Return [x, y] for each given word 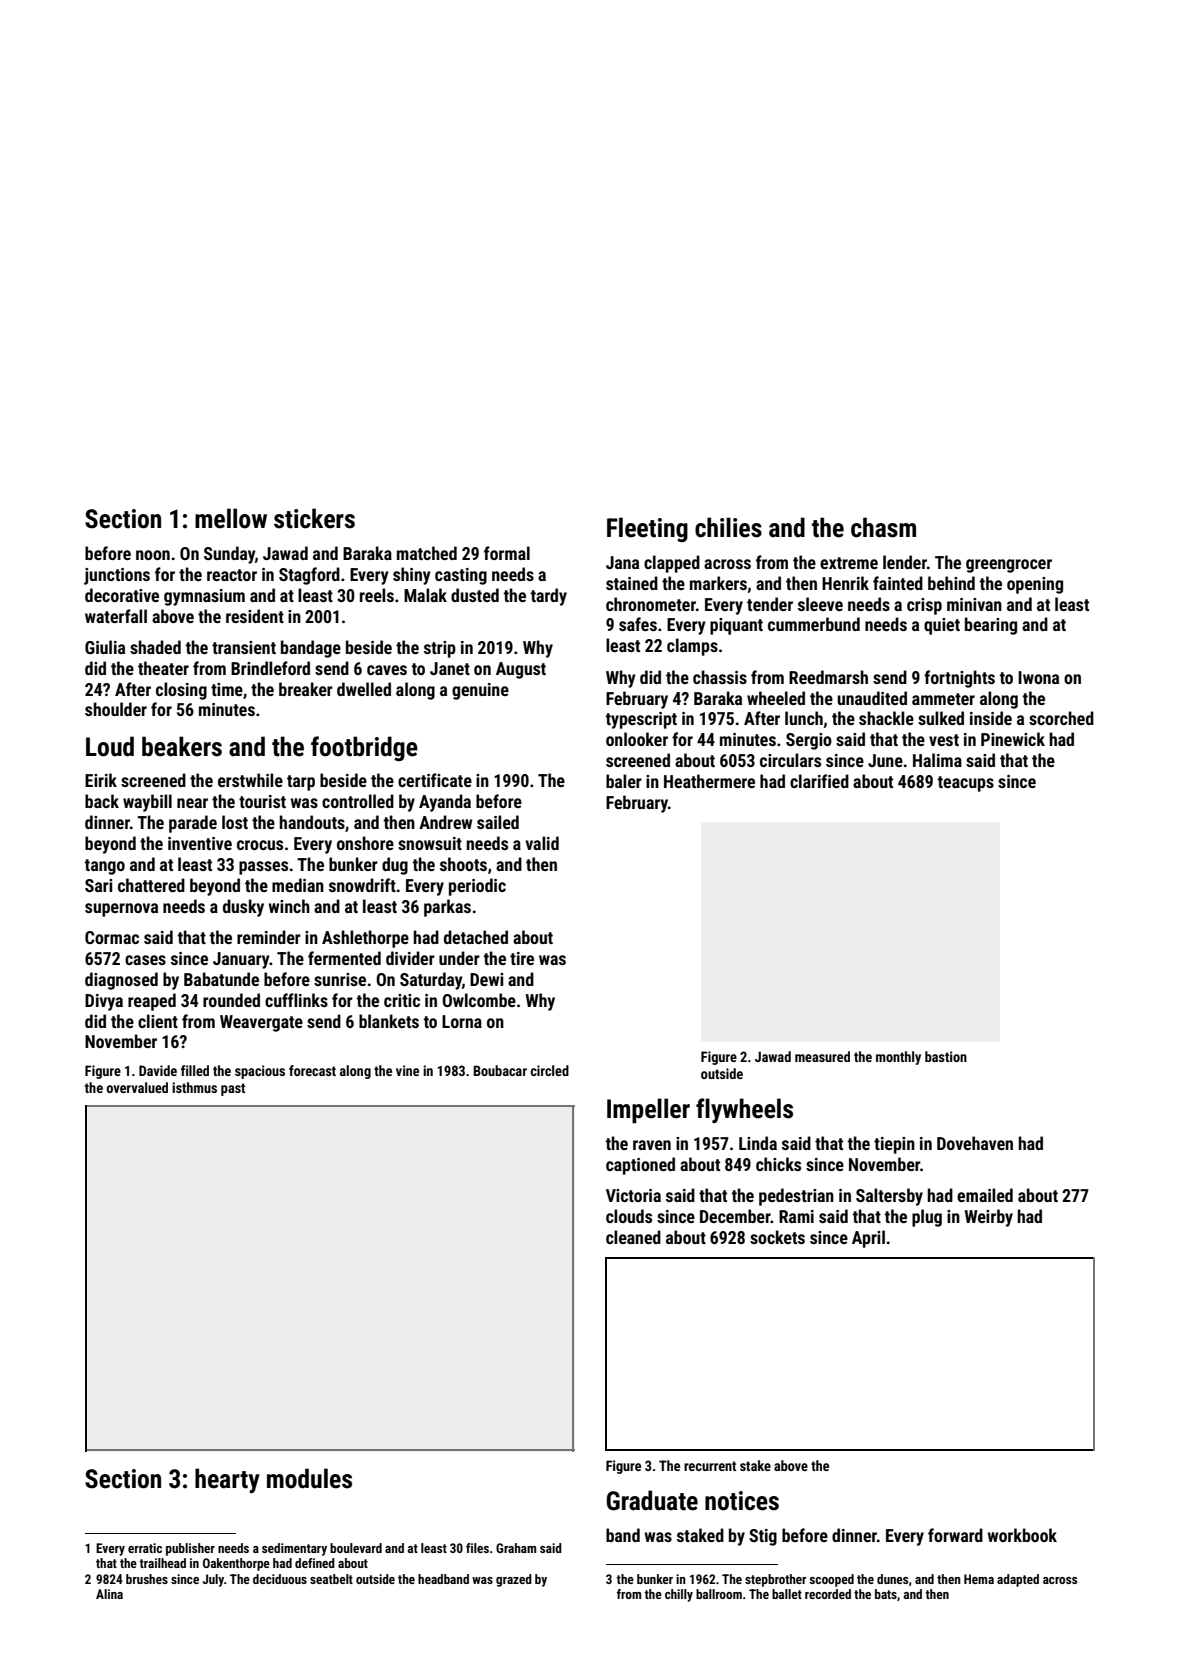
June [885, 760]
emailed [985, 1195]
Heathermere [709, 781]
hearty [227, 1480]
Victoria [633, 1195]
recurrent [710, 1466]
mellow [231, 518]
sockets [777, 1237]
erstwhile [250, 780]
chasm [883, 527]
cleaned [633, 1237]
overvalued [137, 1087]
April [868, 1239]
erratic [145, 1548]
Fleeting [647, 529]
